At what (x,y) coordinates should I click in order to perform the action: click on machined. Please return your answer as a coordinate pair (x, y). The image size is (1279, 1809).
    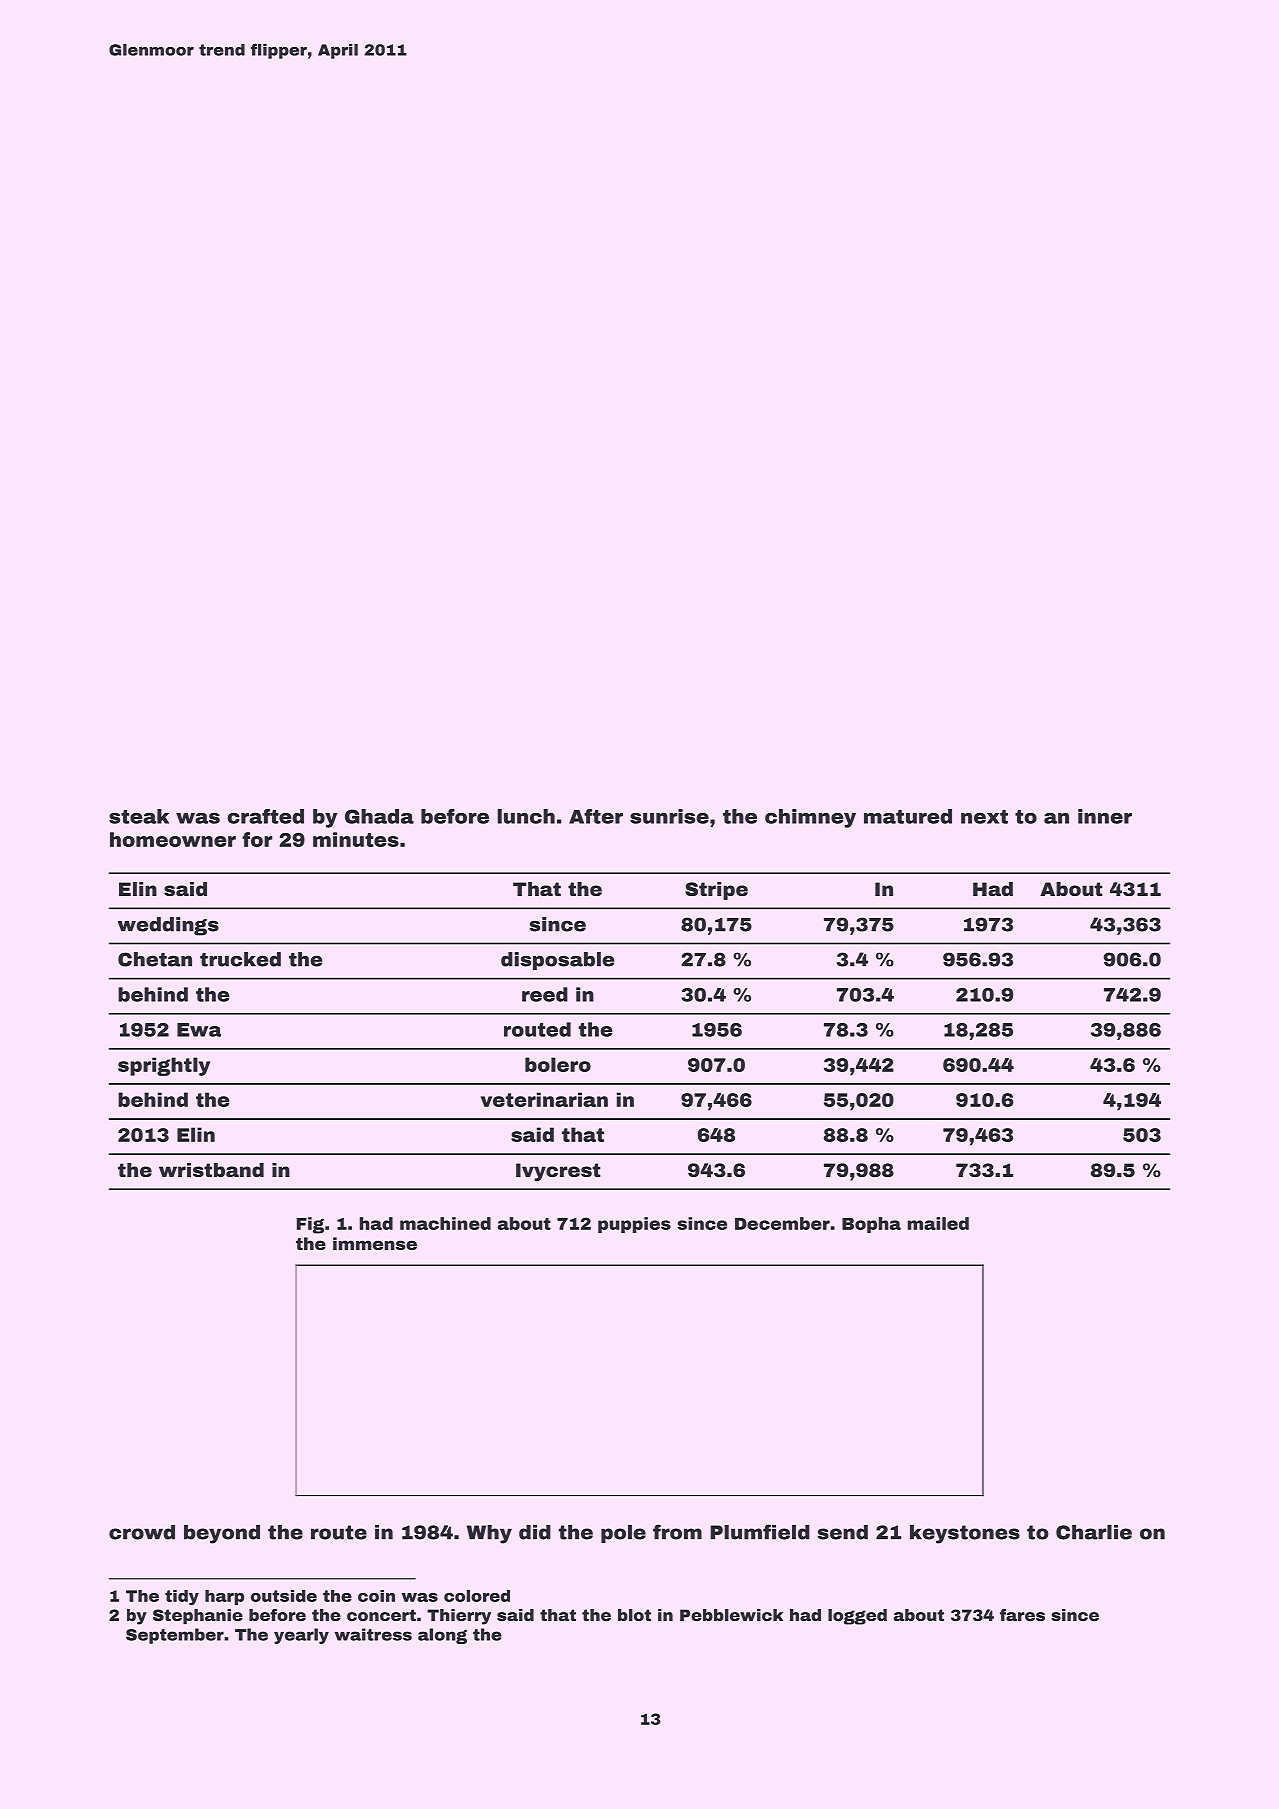
    Looking at the image, I should click on (445, 1223).
